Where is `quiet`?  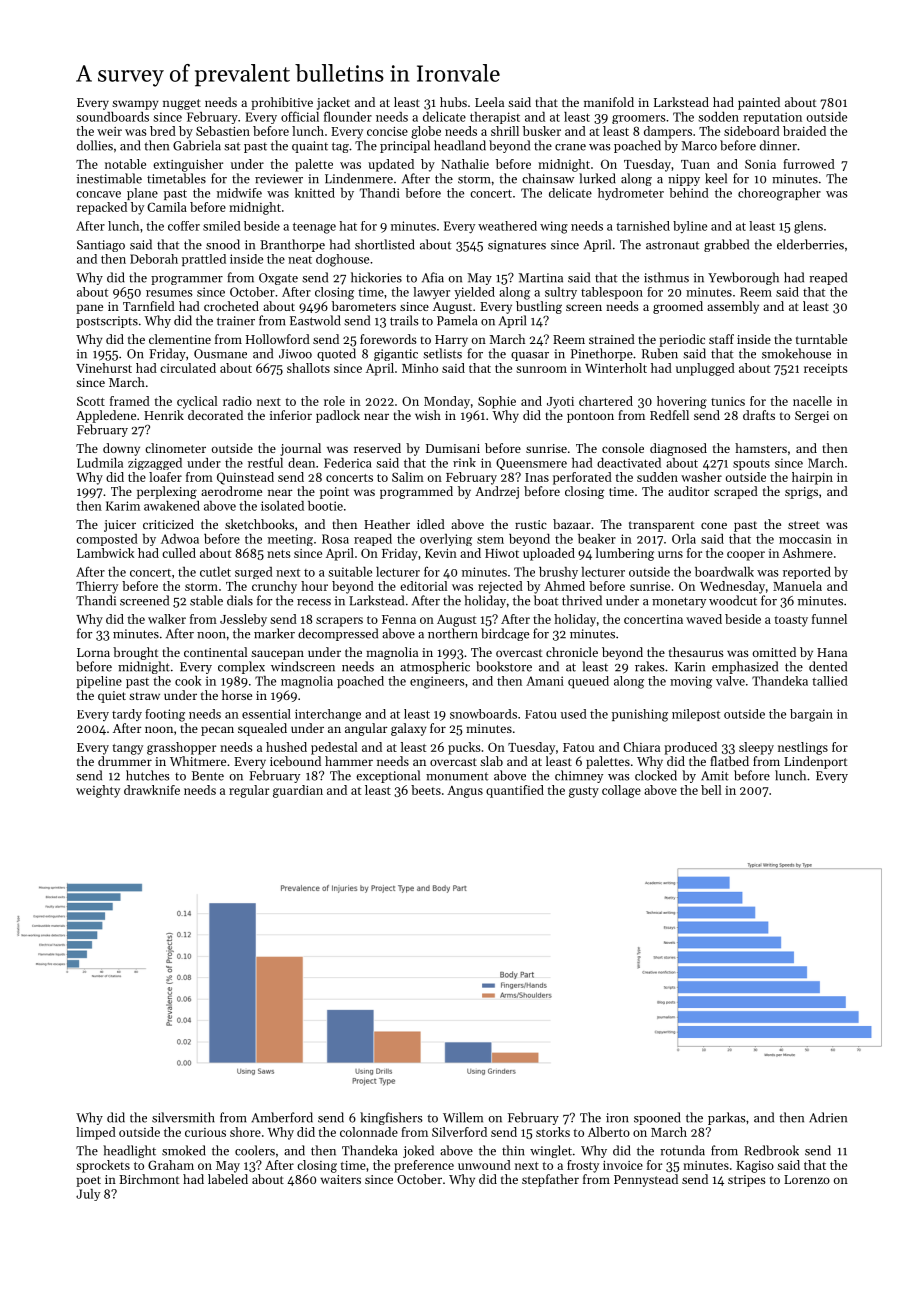
quiet is located at coordinates (112, 697).
